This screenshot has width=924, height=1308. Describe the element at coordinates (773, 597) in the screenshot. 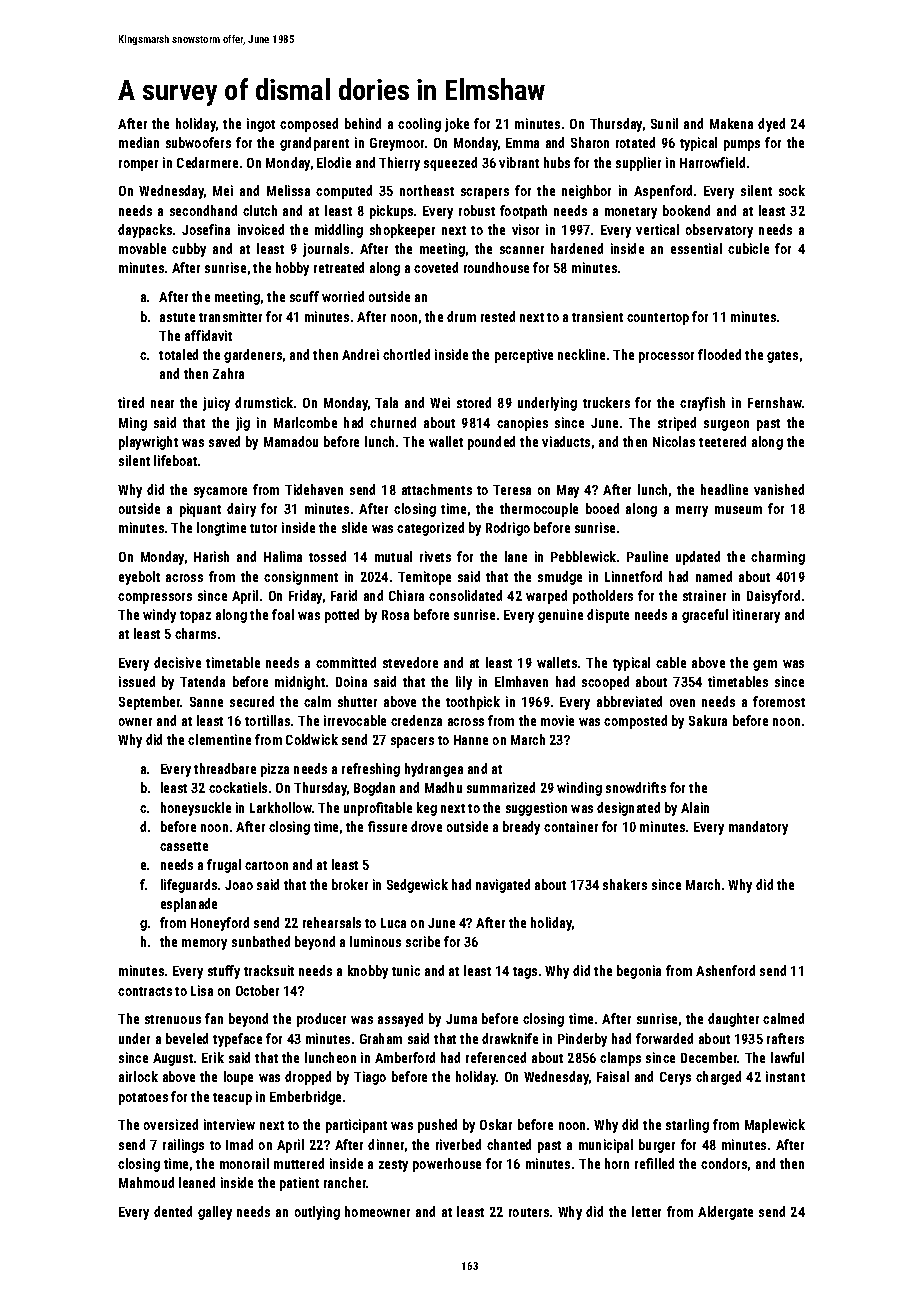

I see `Daisyford` at that location.
